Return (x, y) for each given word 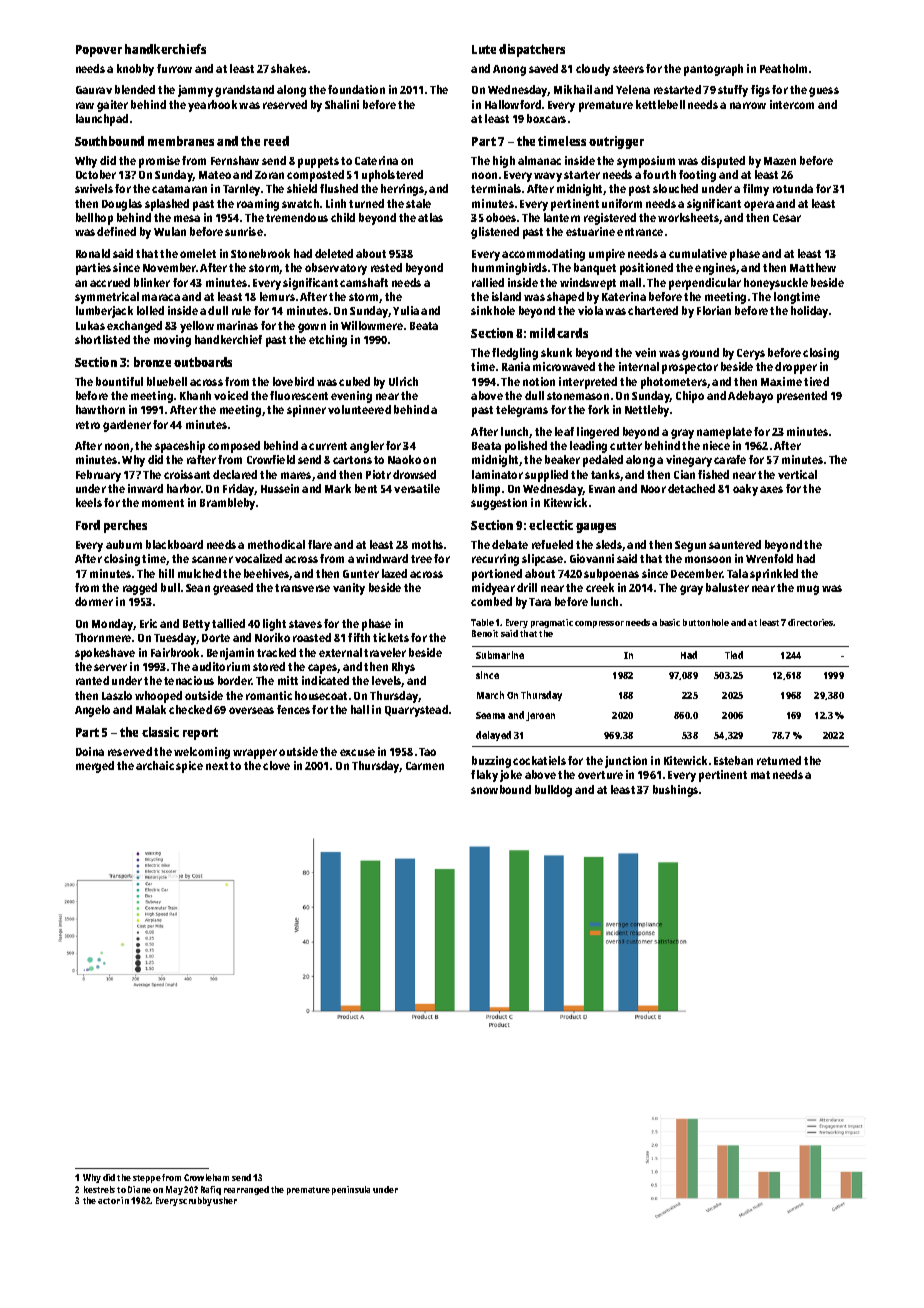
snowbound (501, 789)
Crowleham (206, 1177)
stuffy (733, 91)
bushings (675, 791)
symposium (646, 162)
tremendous (297, 217)
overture (600, 775)
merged (95, 767)
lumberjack (104, 312)
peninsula (351, 1190)
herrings (402, 190)
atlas (430, 217)
